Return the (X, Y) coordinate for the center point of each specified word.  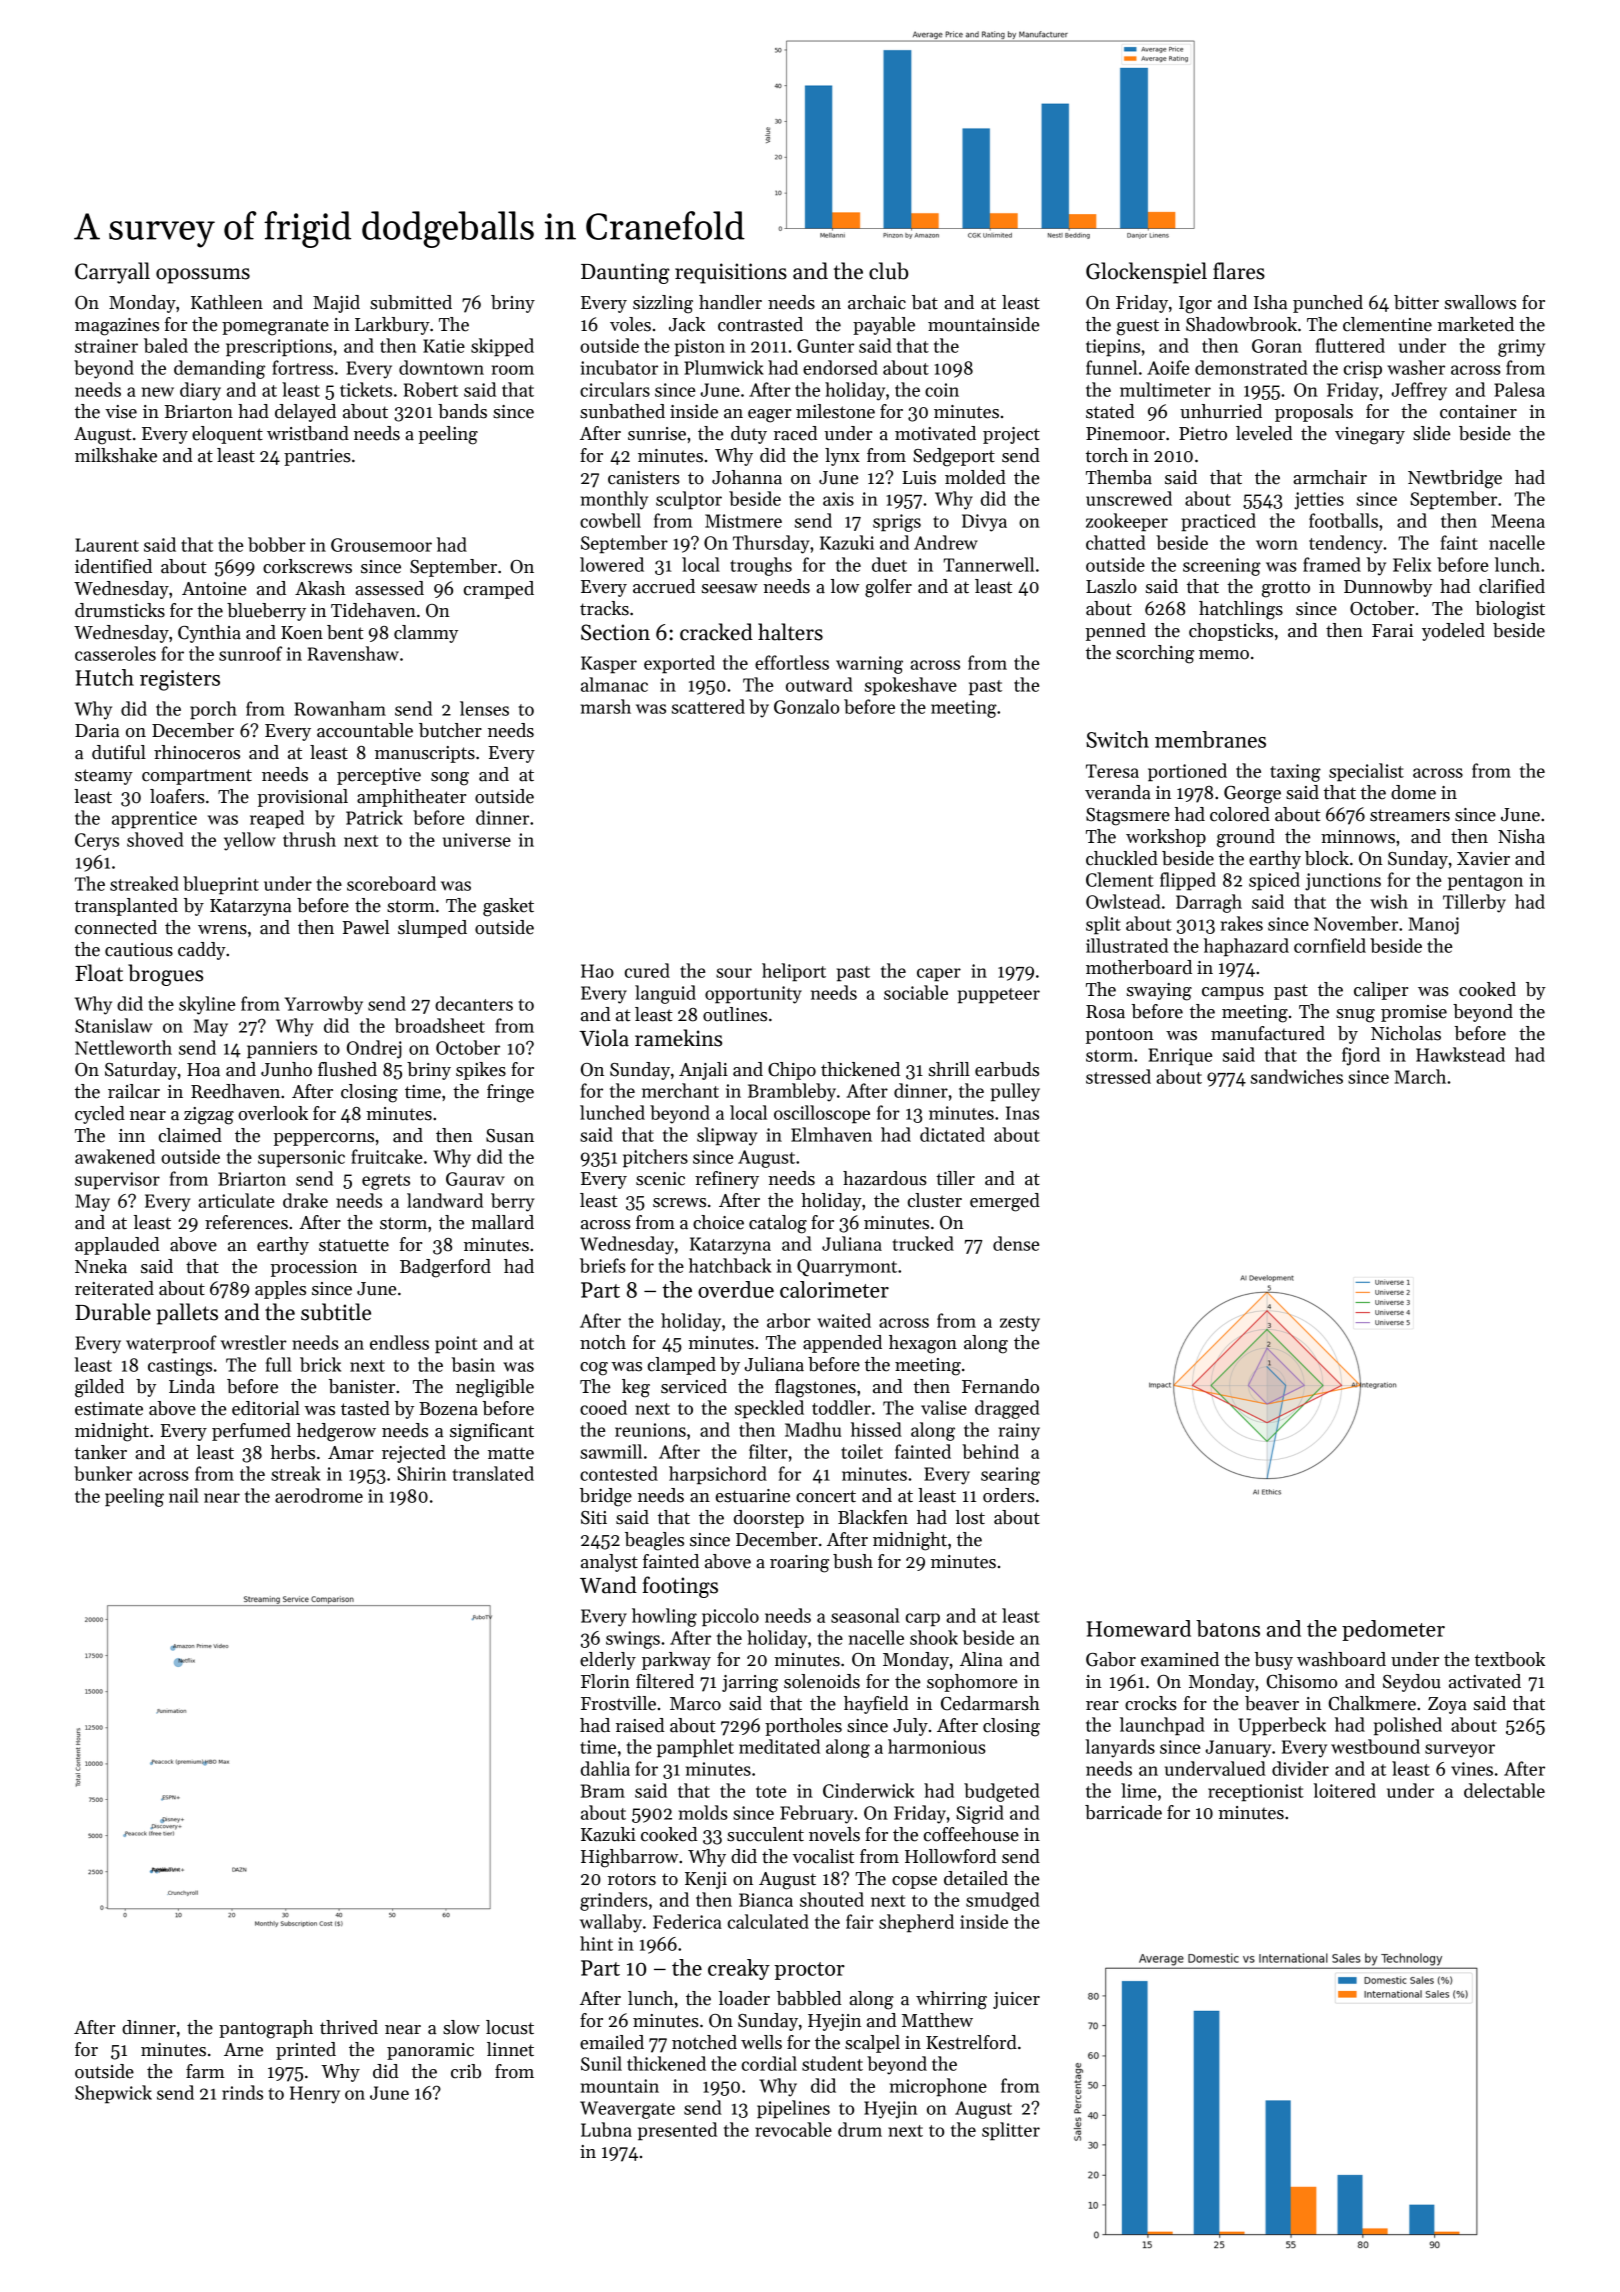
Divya (984, 523)
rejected (414, 1454)
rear (1102, 1706)
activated (1485, 1681)
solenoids (822, 1681)
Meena (1518, 521)
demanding (219, 369)
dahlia (605, 1768)
